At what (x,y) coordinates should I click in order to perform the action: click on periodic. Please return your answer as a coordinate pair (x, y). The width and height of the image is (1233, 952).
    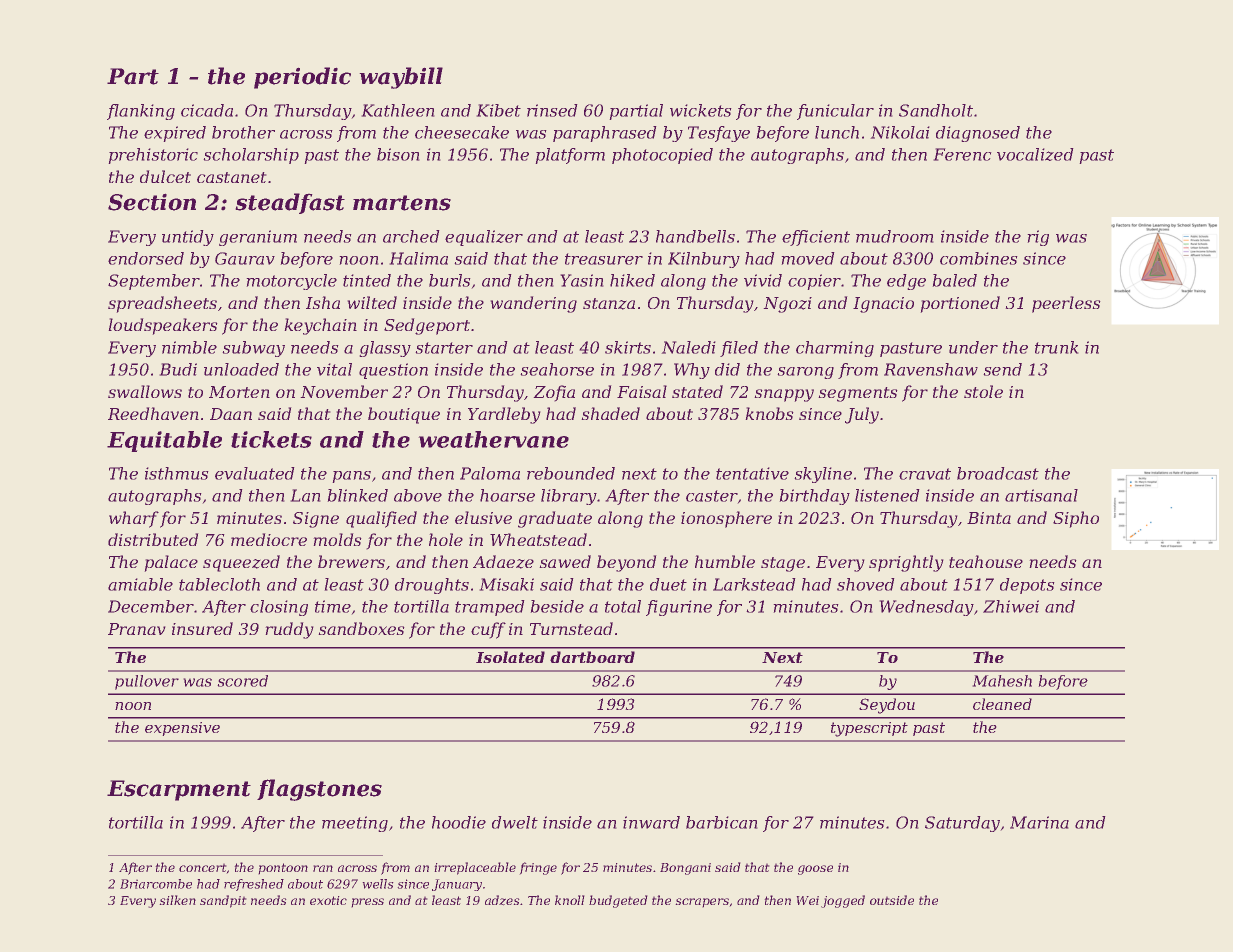
    Looking at the image, I should click on (302, 78).
